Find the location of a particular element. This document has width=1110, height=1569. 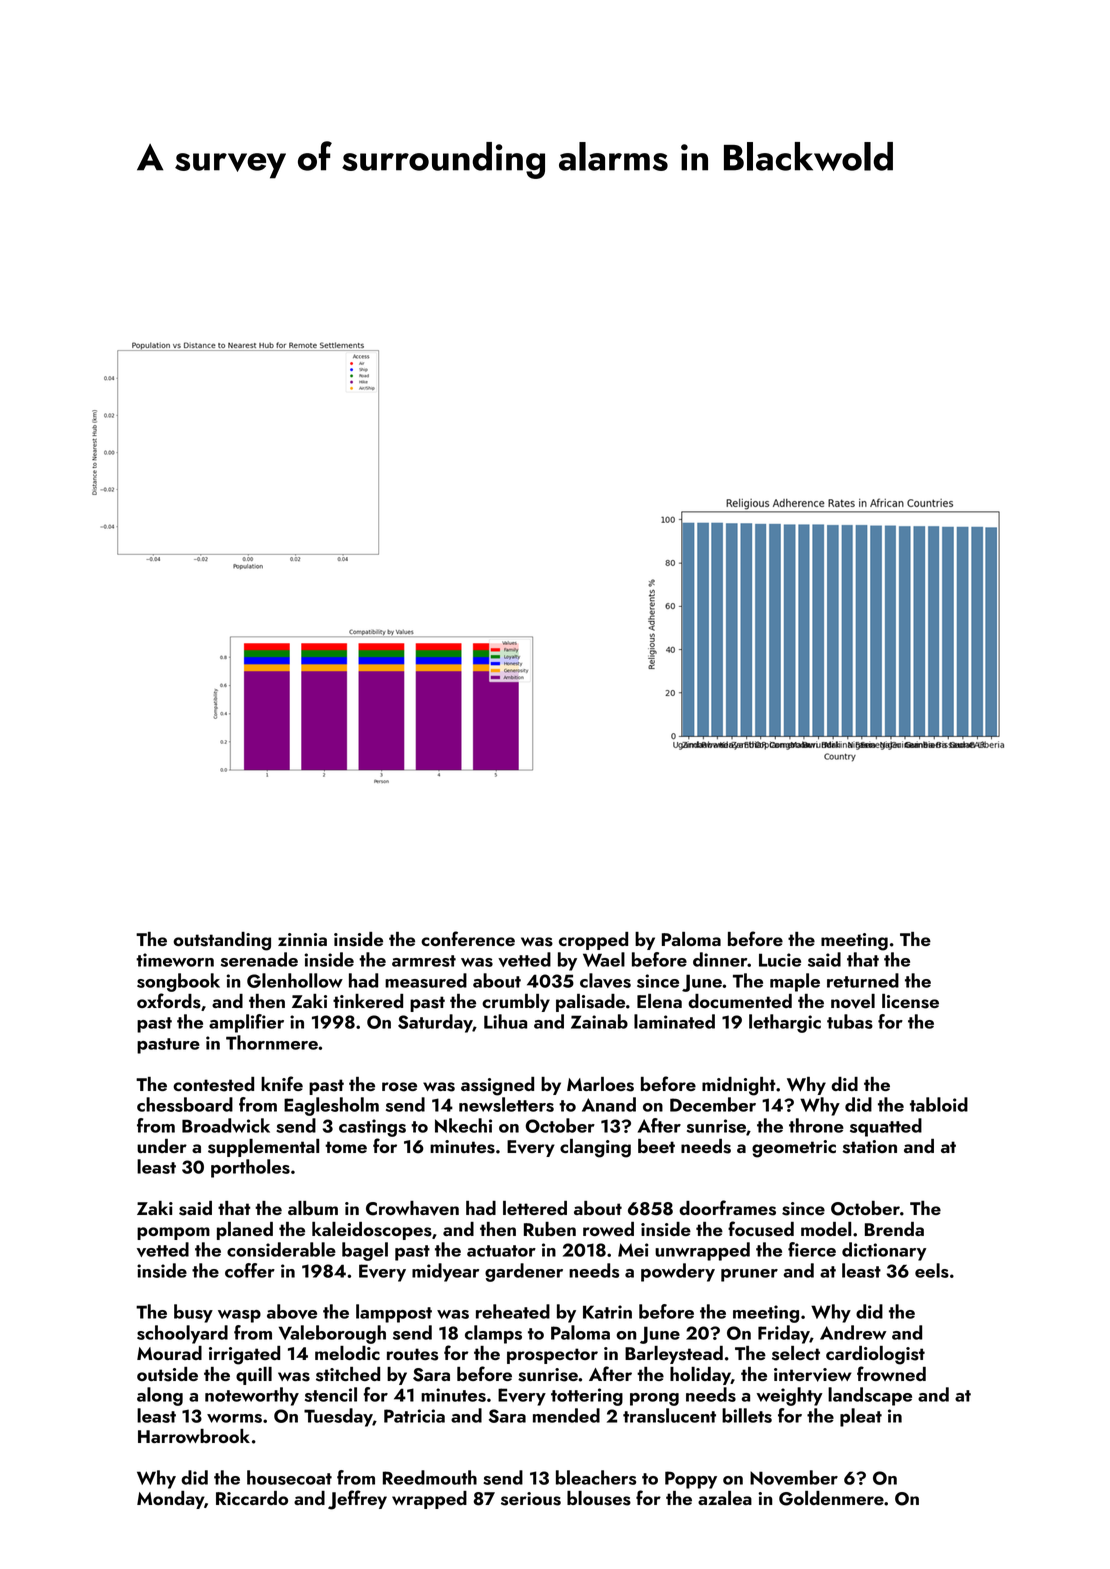

tinkered is located at coordinates (368, 1001).
